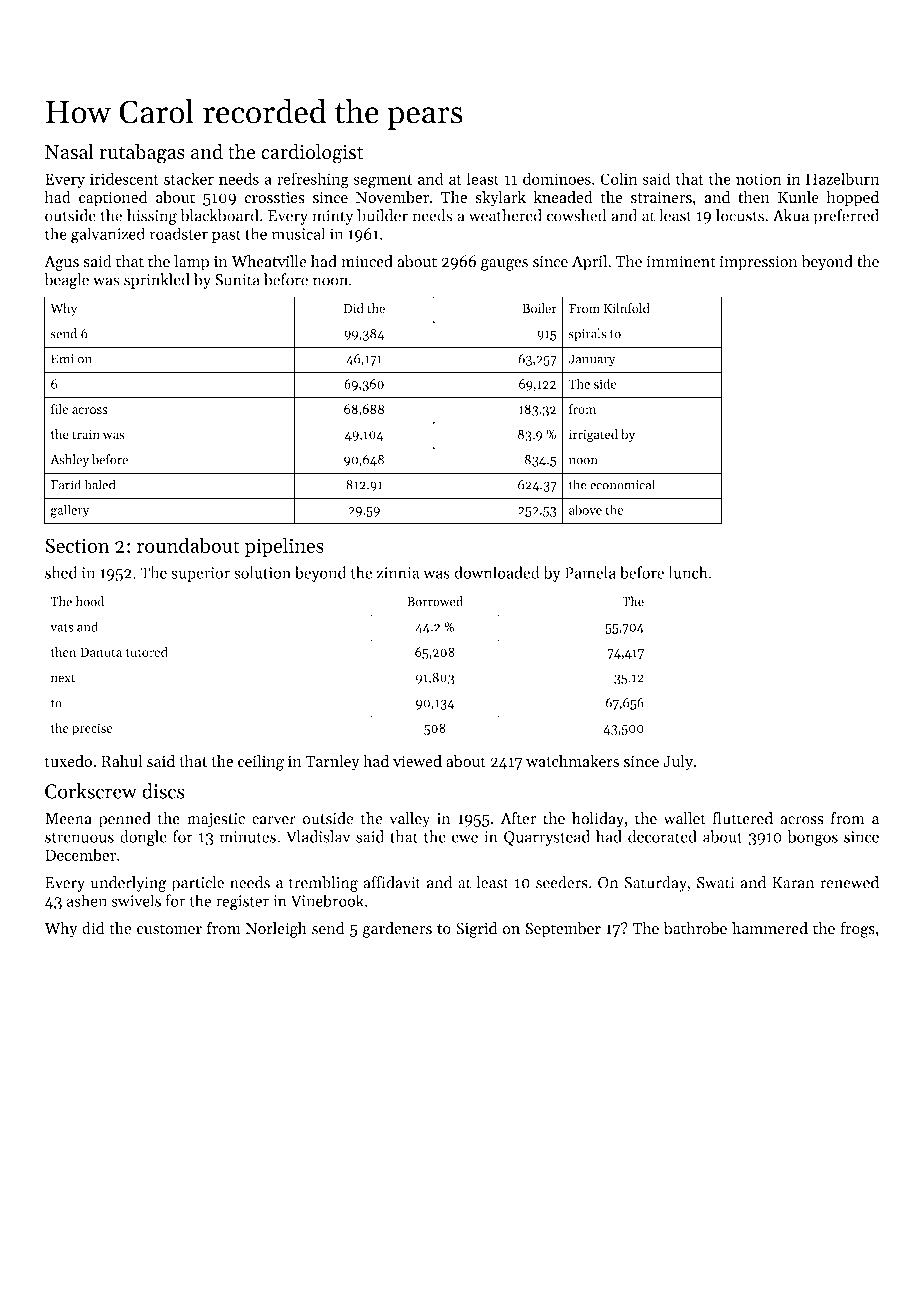 This document has width=924, height=1308. I want to click on Norleigh, so click(276, 930).
